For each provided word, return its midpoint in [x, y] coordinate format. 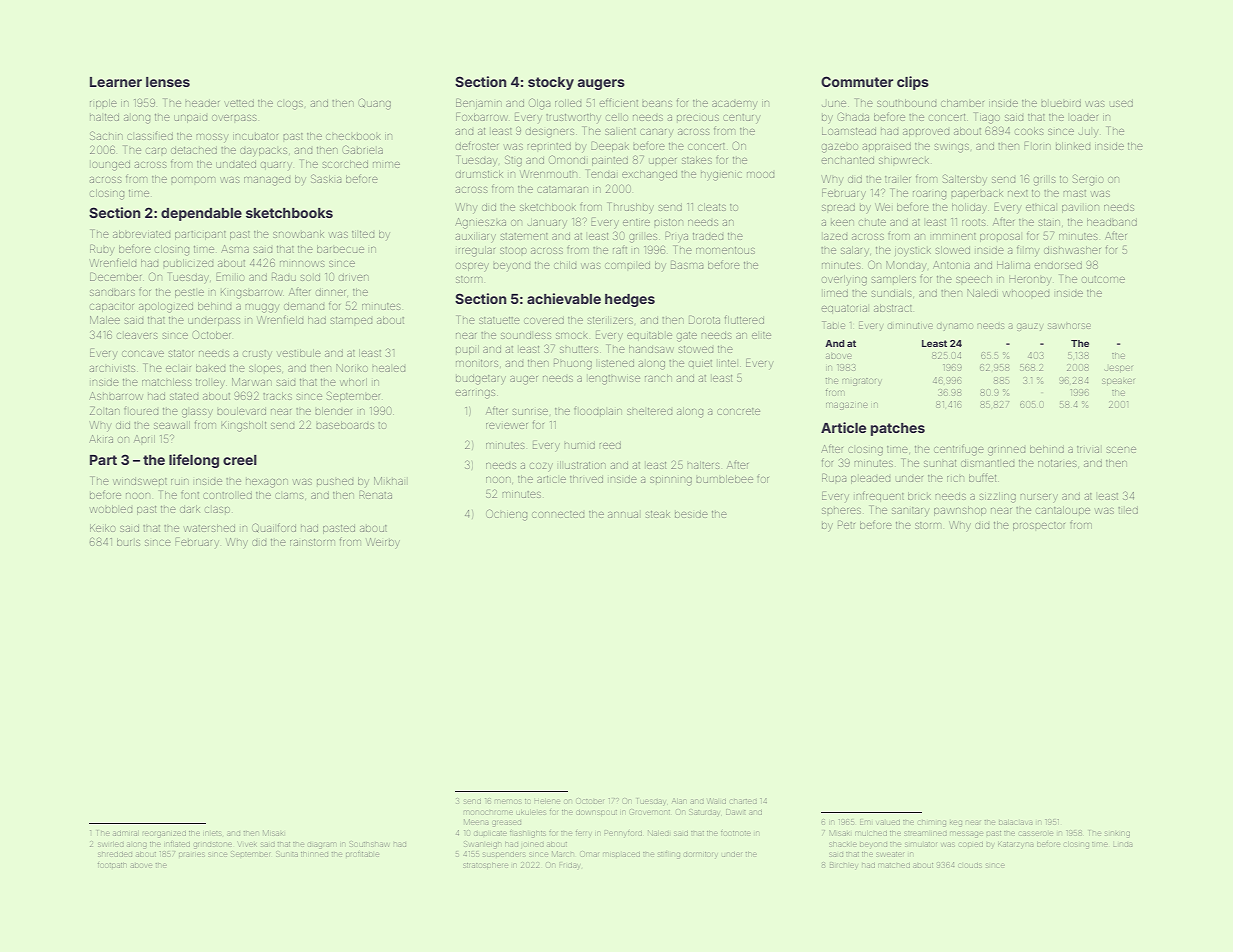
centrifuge [959, 450]
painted [610, 161]
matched [894, 865]
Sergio [1088, 180]
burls [128, 542]
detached [194, 150]
